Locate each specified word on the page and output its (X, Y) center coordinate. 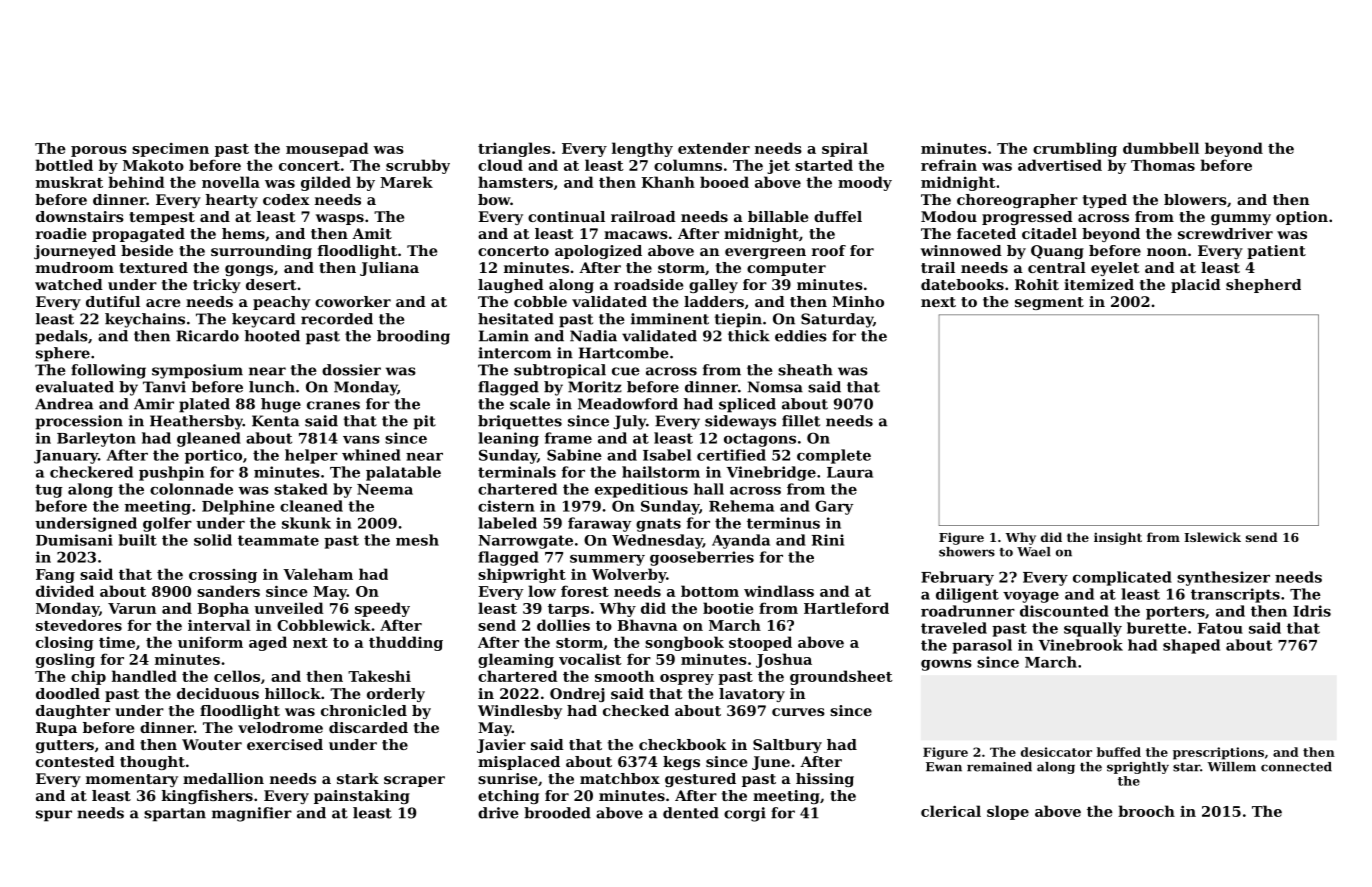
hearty (232, 201)
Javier (501, 746)
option (1302, 218)
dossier (351, 370)
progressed (1027, 218)
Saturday (837, 320)
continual (566, 216)
